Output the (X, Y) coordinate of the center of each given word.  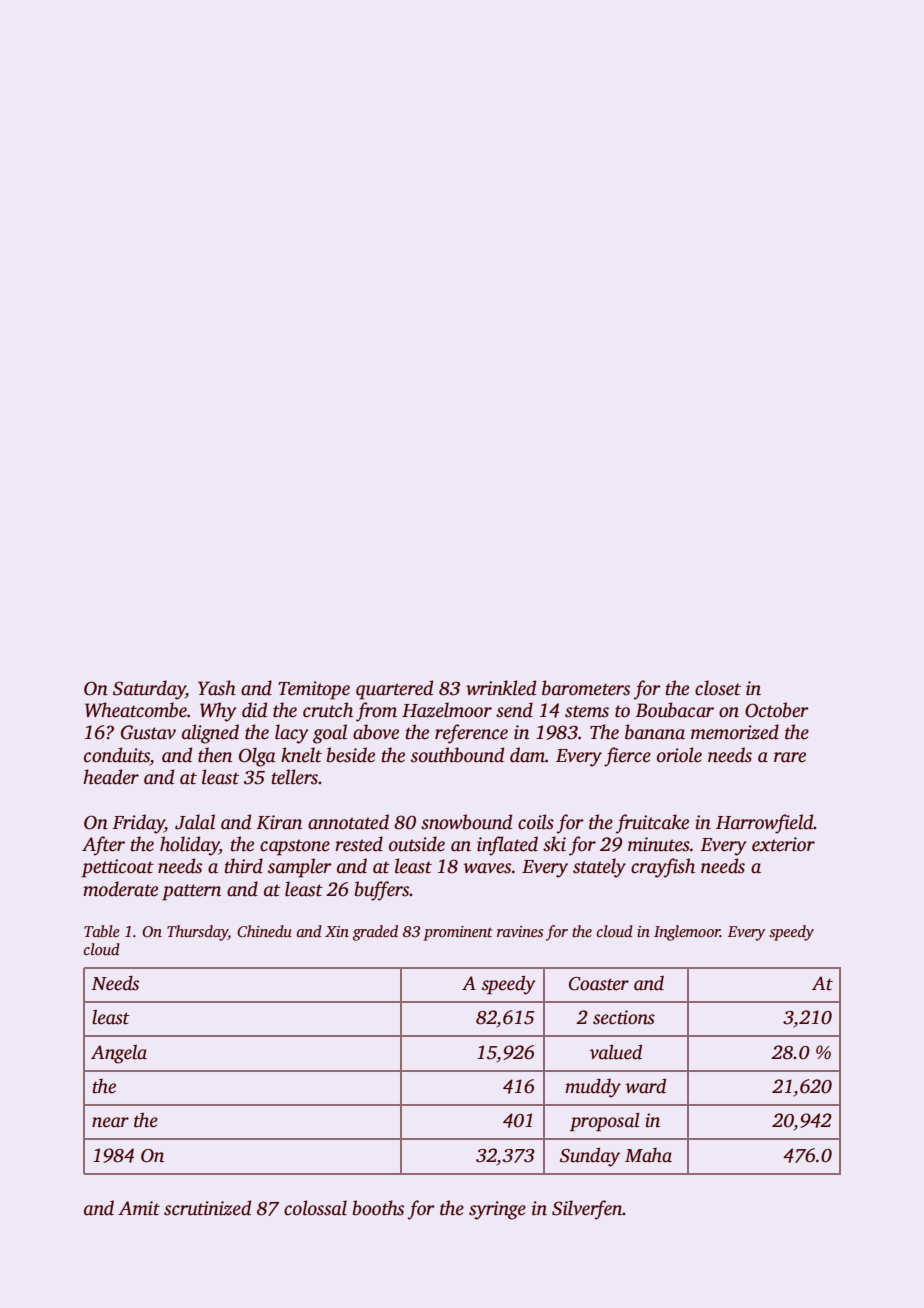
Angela (119, 1054)
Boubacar (674, 710)
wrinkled (501, 688)
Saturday (149, 690)
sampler (300, 868)
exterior (783, 844)
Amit (139, 1208)
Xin (337, 931)
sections (624, 1017)
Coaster (599, 984)
